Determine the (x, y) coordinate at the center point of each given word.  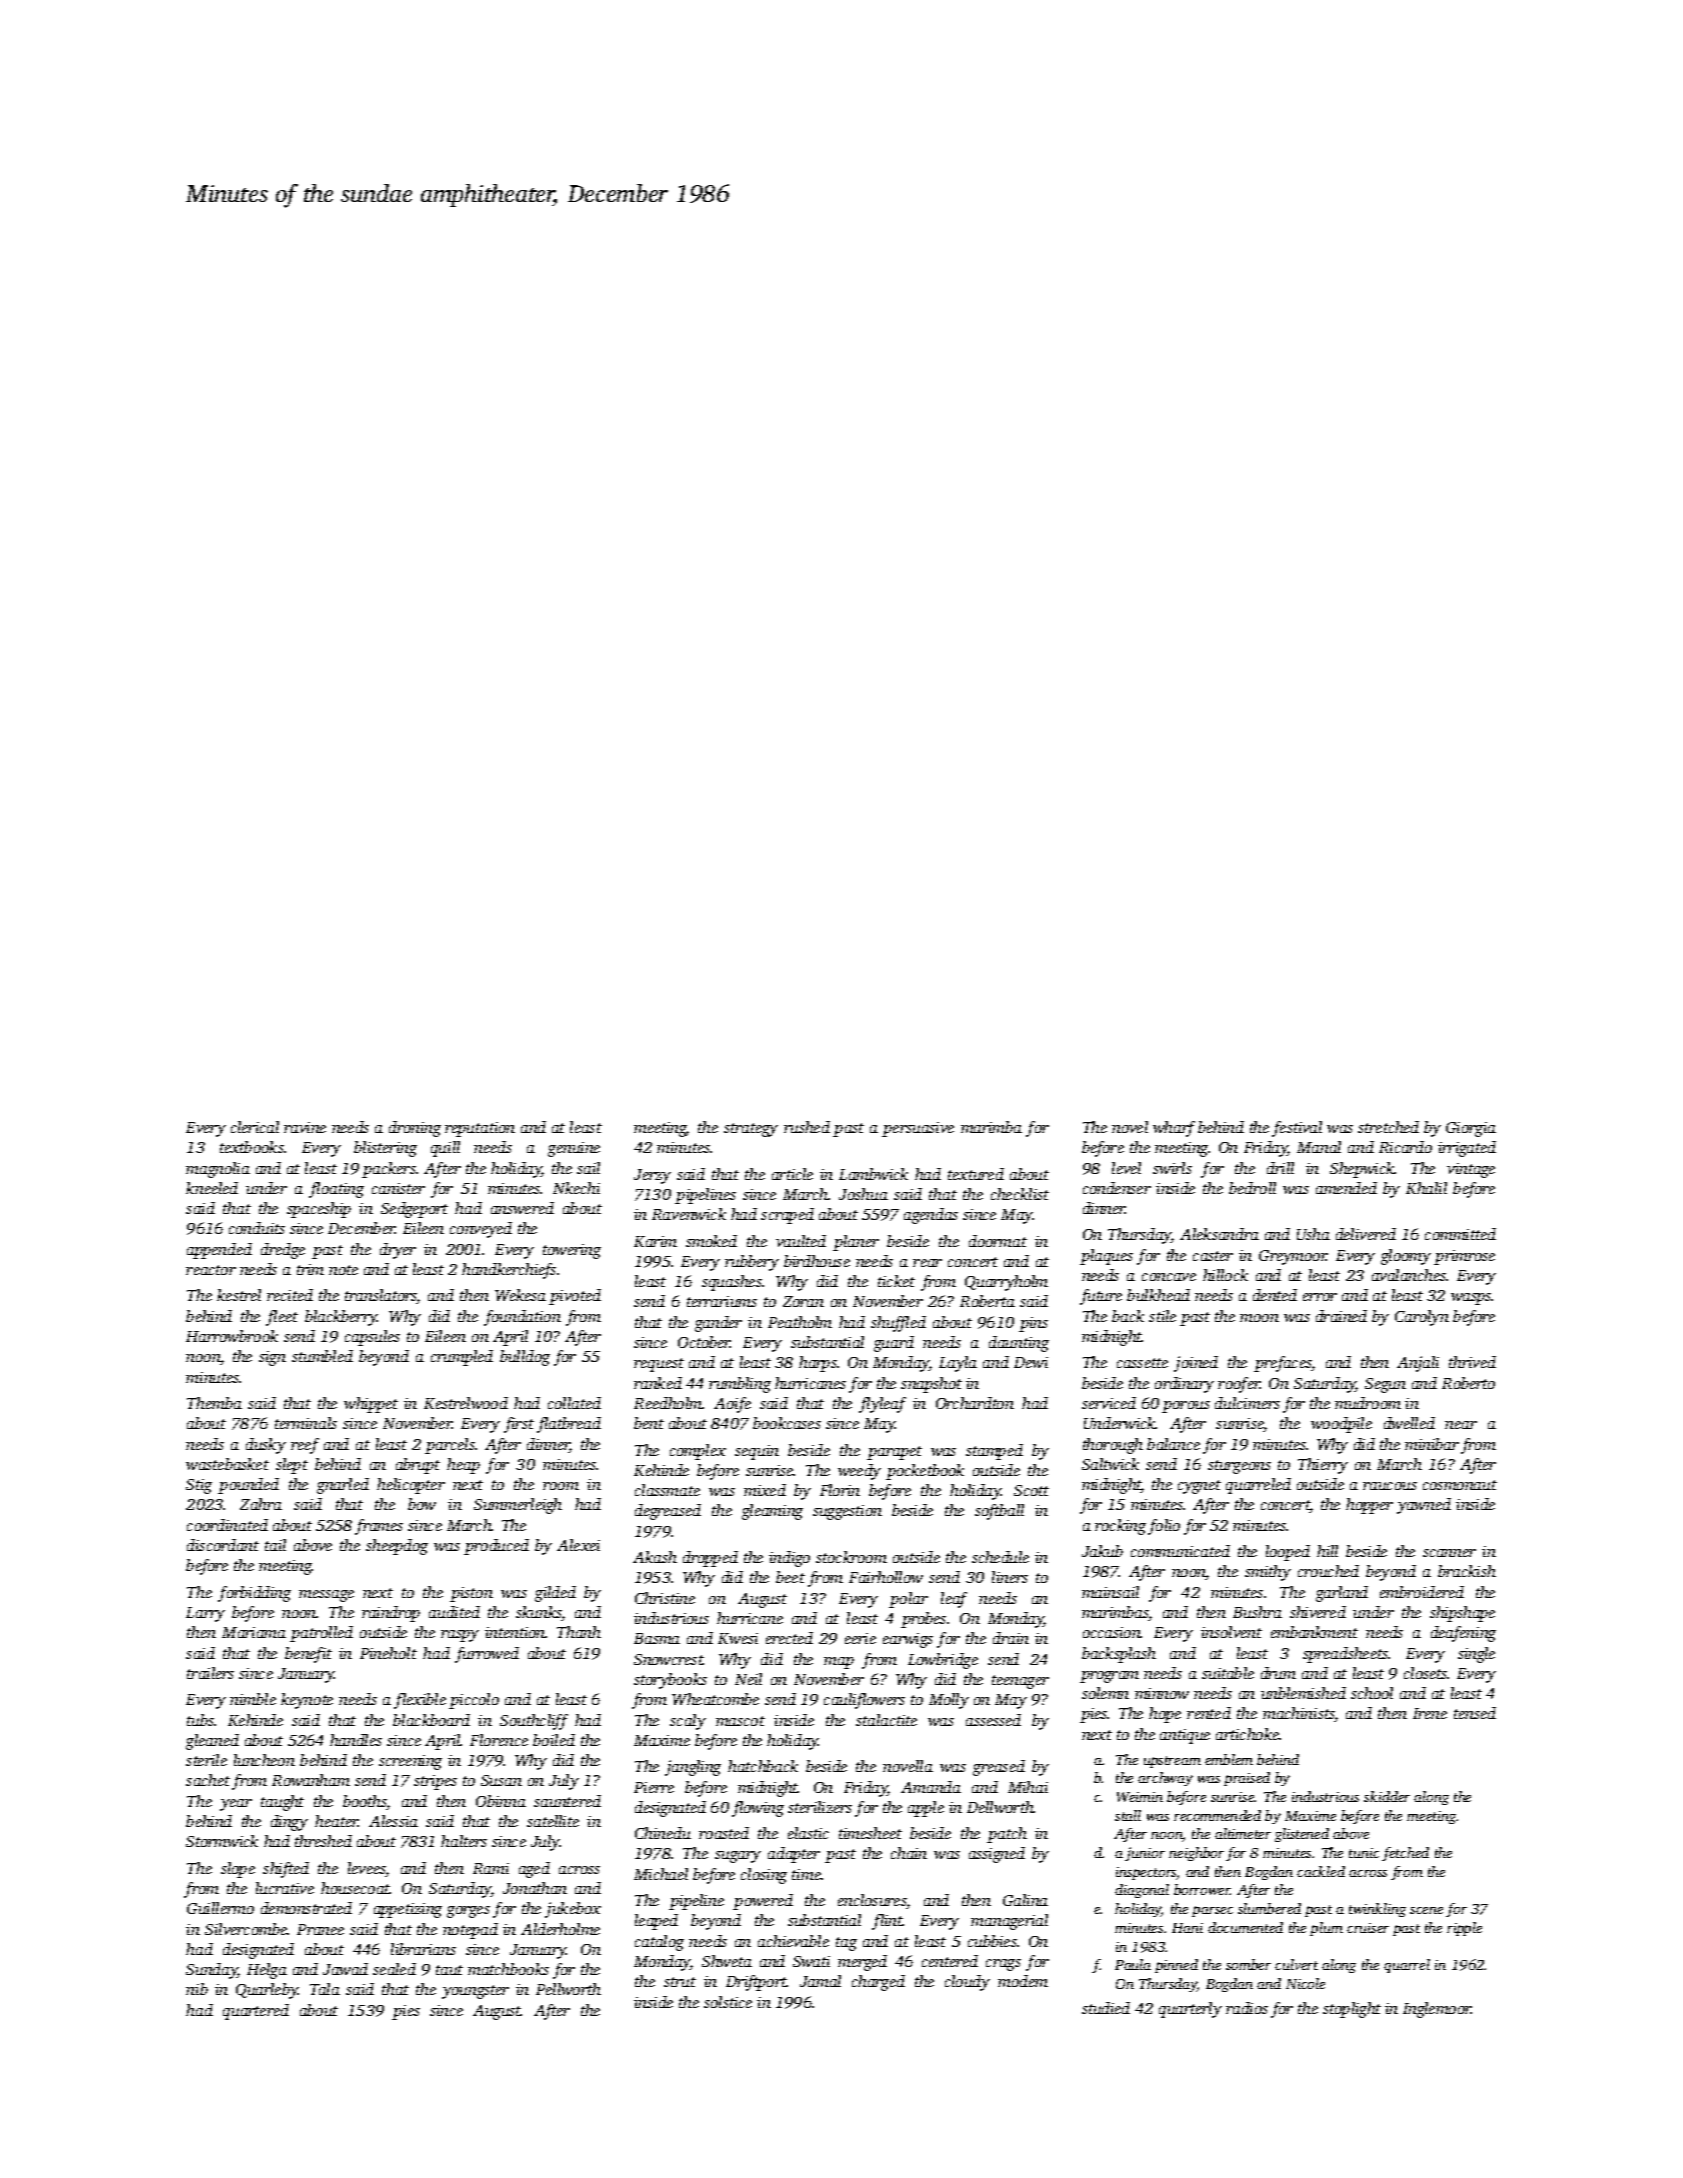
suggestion (847, 1512)
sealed (394, 1969)
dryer (398, 1251)
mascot (740, 1721)
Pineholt (388, 1653)
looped (1288, 1553)
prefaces (1283, 1364)
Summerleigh (518, 1506)
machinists (1299, 1714)
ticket (896, 1281)
